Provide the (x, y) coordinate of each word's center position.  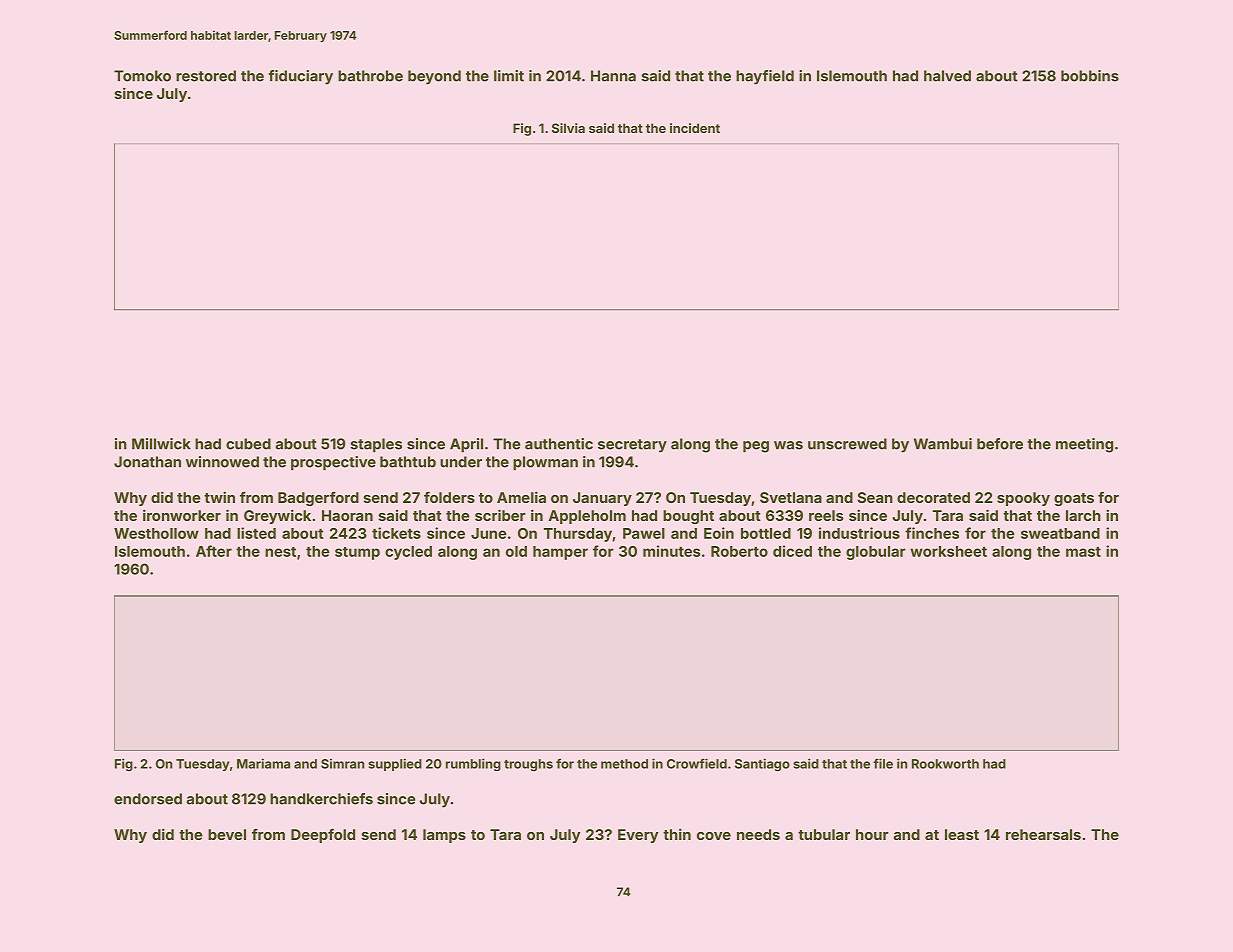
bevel (227, 834)
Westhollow (156, 533)
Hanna (613, 76)
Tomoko (142, 76)
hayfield (765, 77)
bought (688, 517)
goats (1074, 499)
